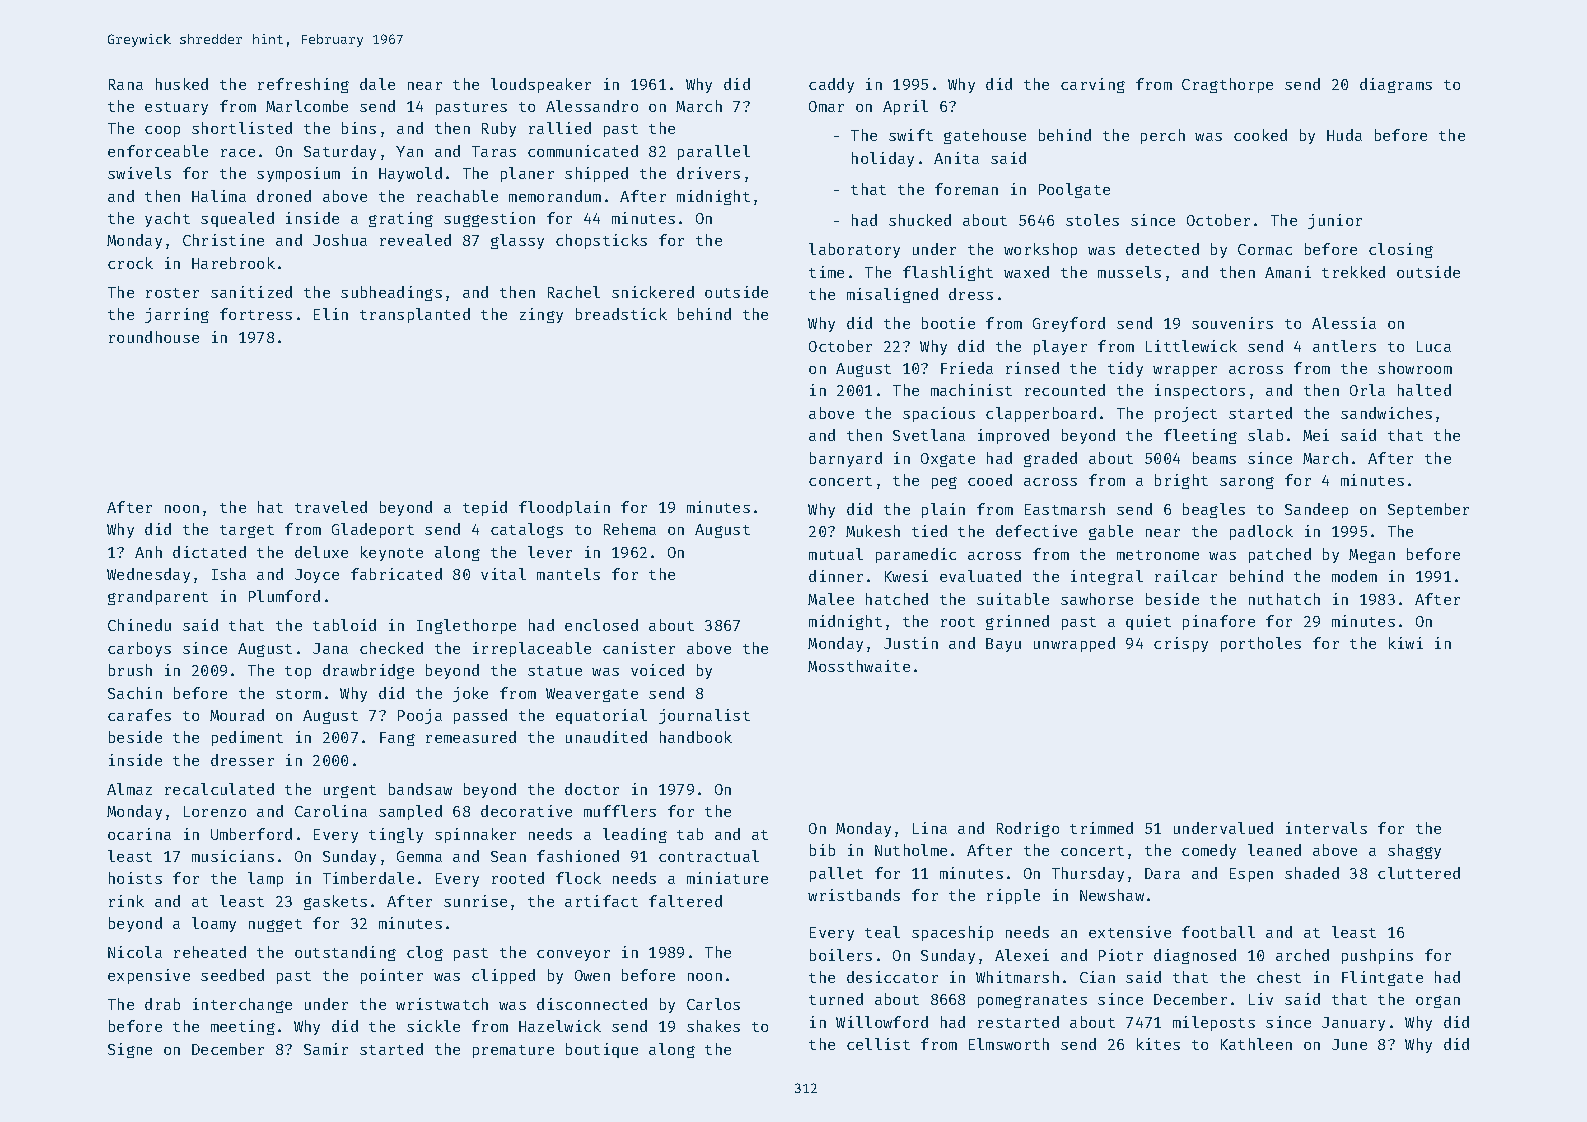 This screenshot has height=1122, width=1587. I want to click on leading, so click(635, 835).
